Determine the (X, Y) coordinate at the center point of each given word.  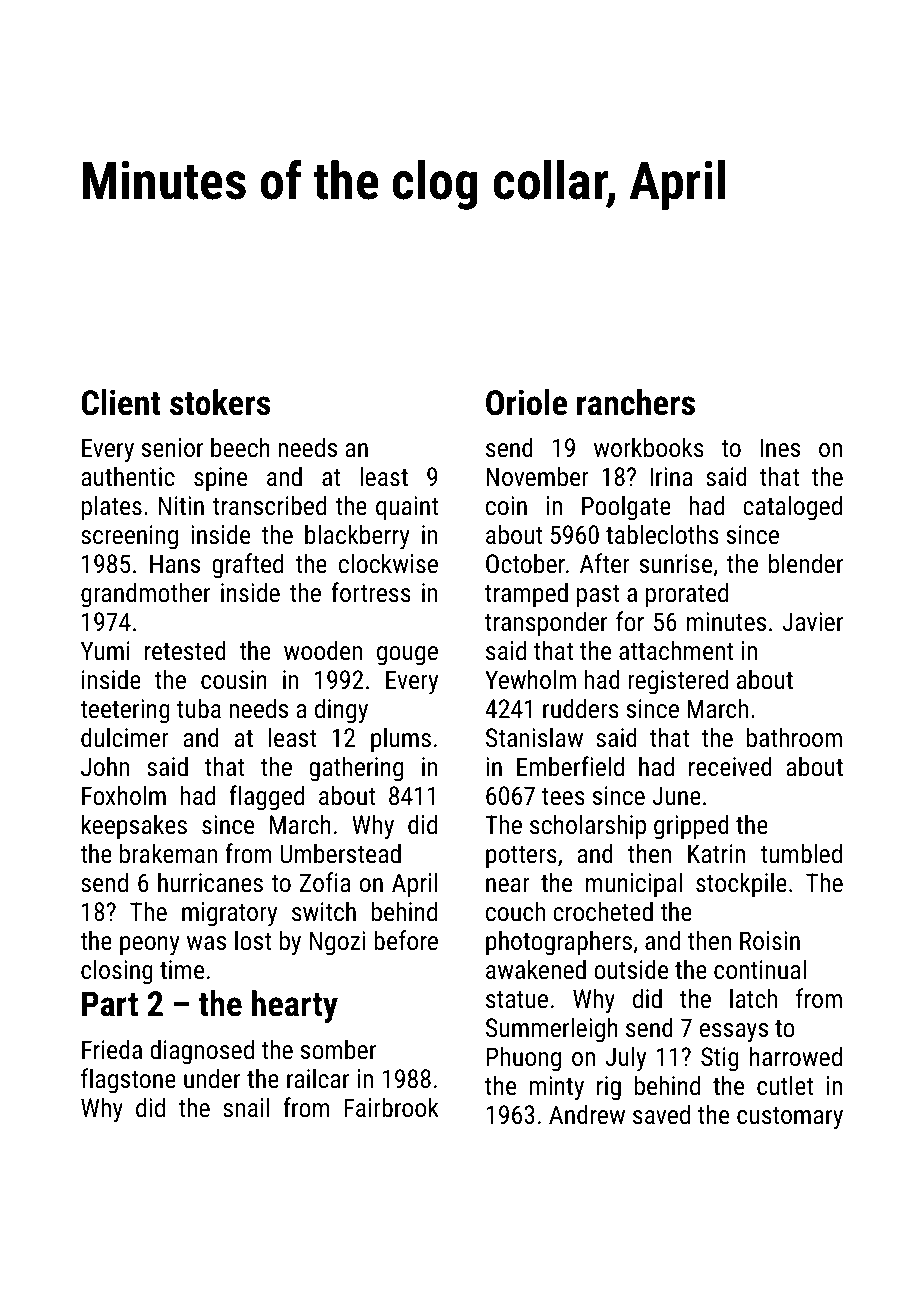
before (406, 940)
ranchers (636, 402)
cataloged (792, 508)
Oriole (526, 402)
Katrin (716, 853)
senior (172, 447)
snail (246, 1107)
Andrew (587, 1114)
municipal (634, 885)
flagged (266, 798)
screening (129, 537)
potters (521, 857)
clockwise (388, 563)
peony (150, 946)
